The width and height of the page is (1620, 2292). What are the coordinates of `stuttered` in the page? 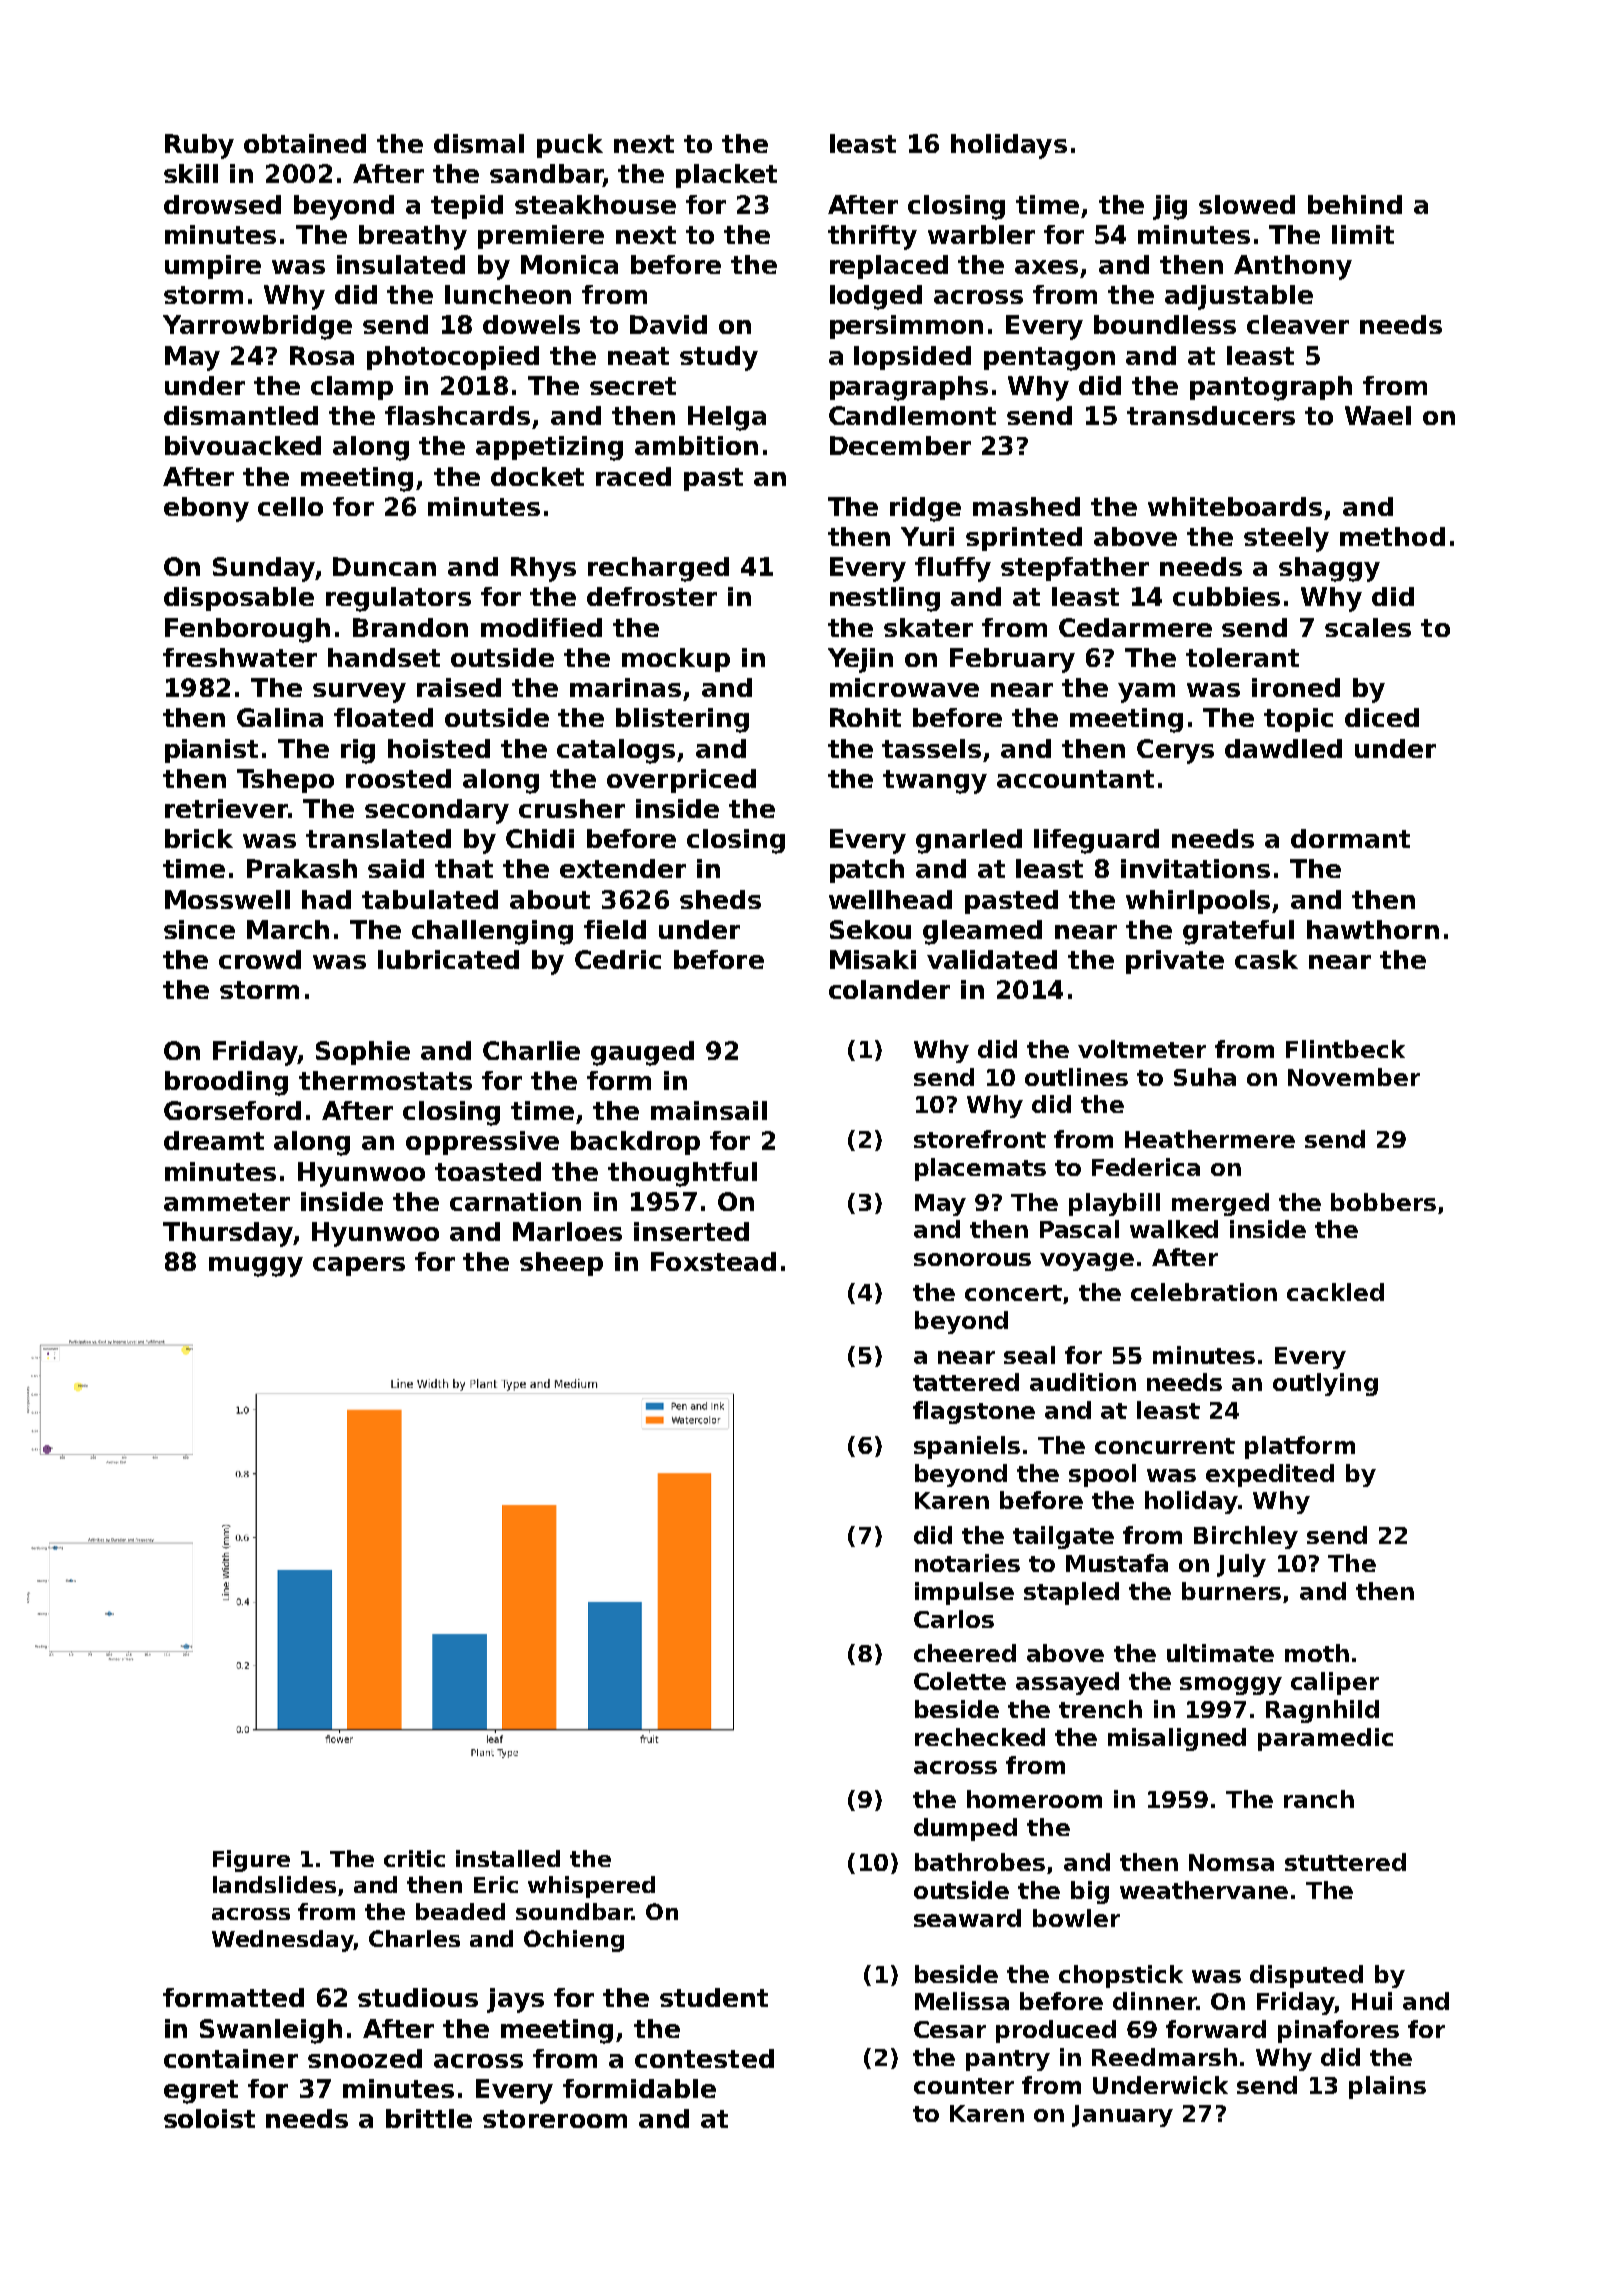 It's located at (1345, 1862).
